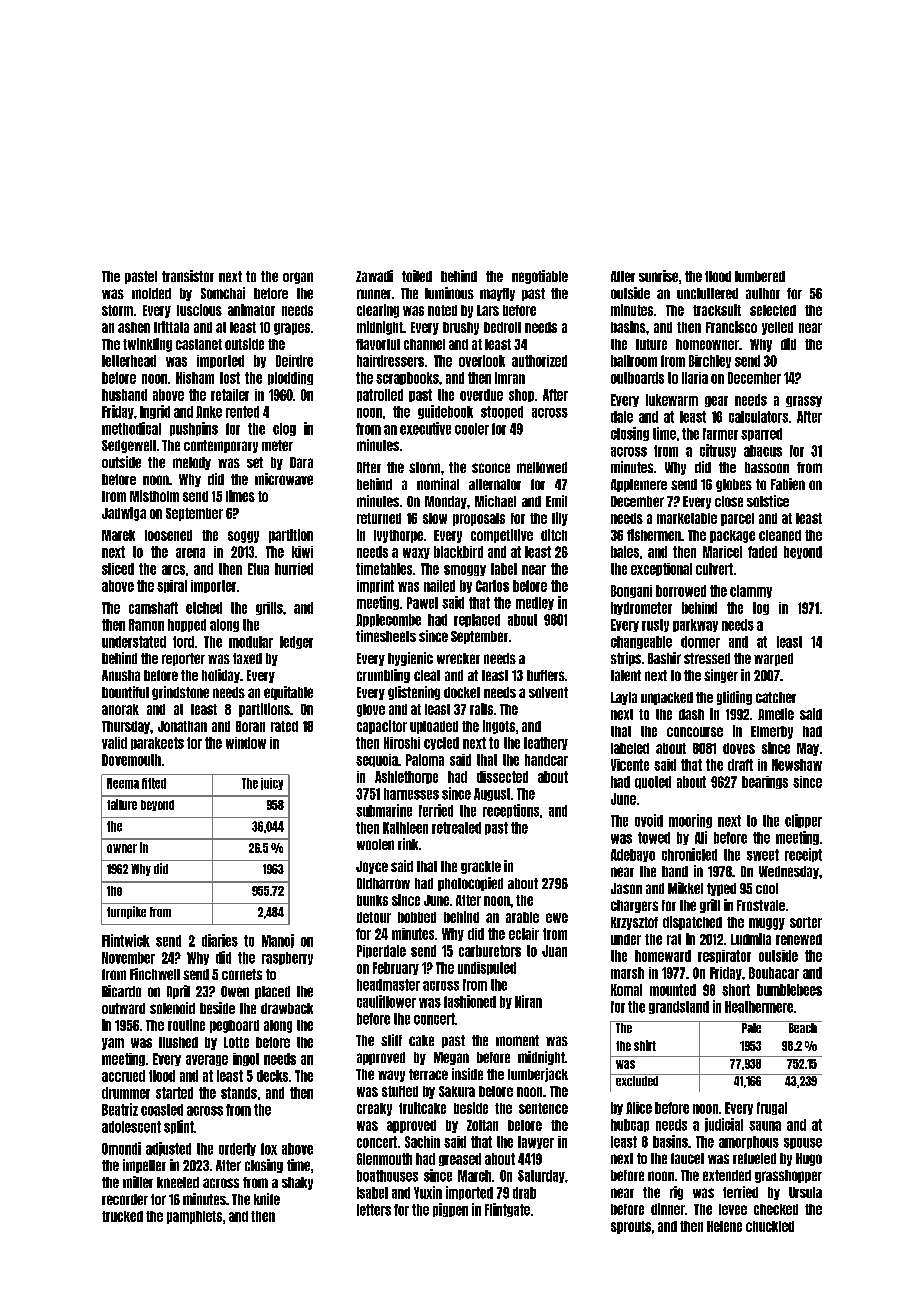 This screenshot has height=1308, width=924. Describe the element at coordinates (155, 974) in the screenshot. I see `Finchwell` at that location.
